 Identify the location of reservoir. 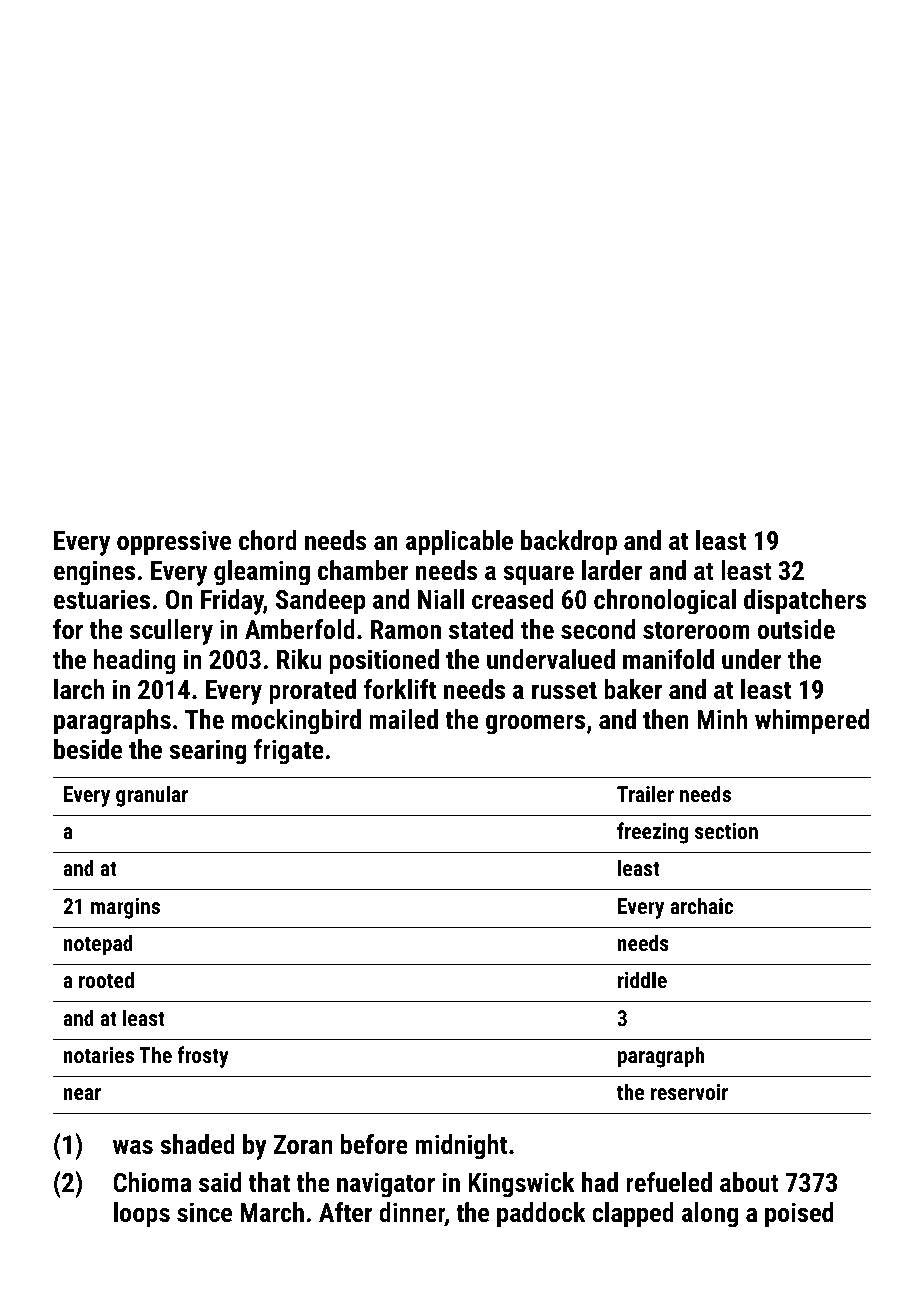
(689, 1092).
